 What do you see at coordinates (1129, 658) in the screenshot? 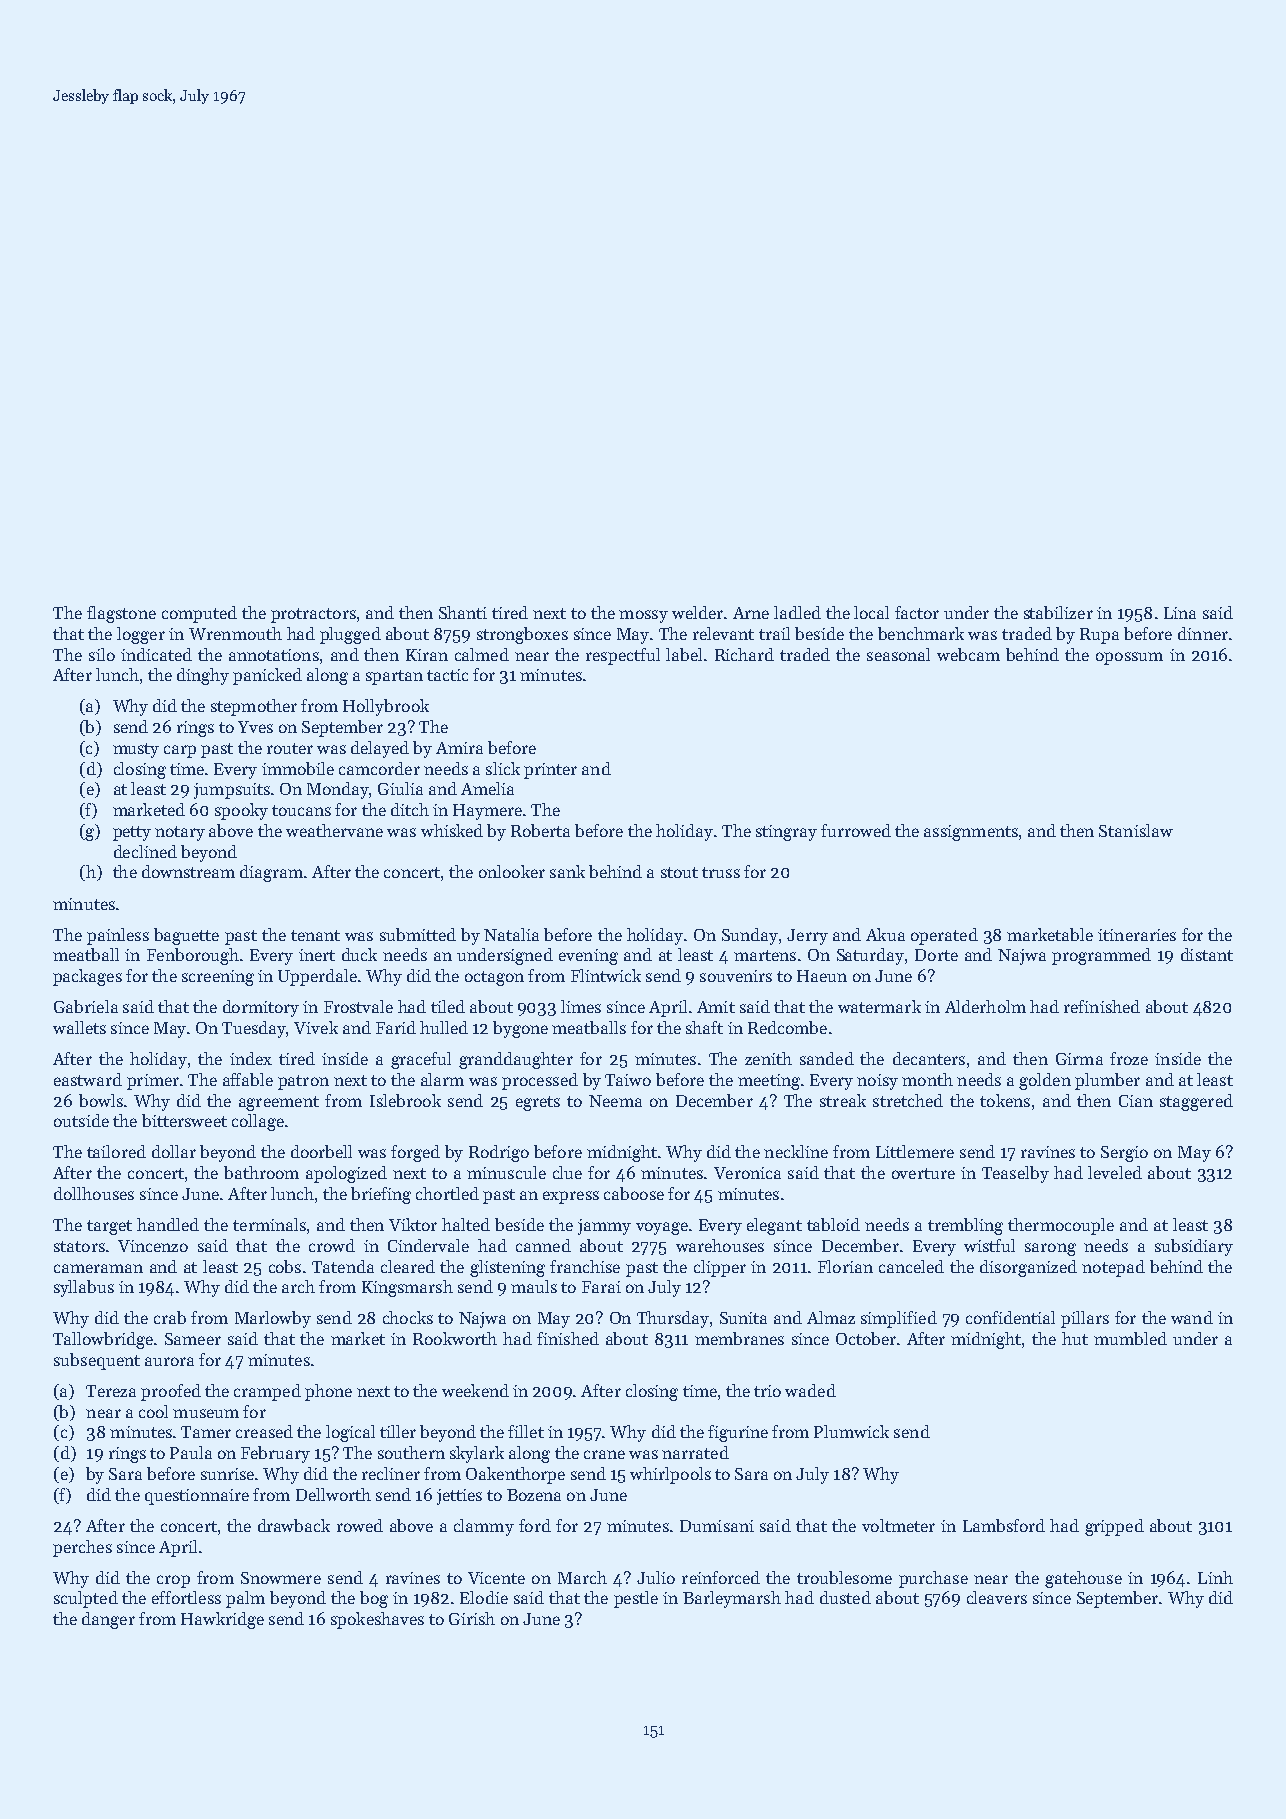
I see `opossum` at bounding box center [1129, 658].
